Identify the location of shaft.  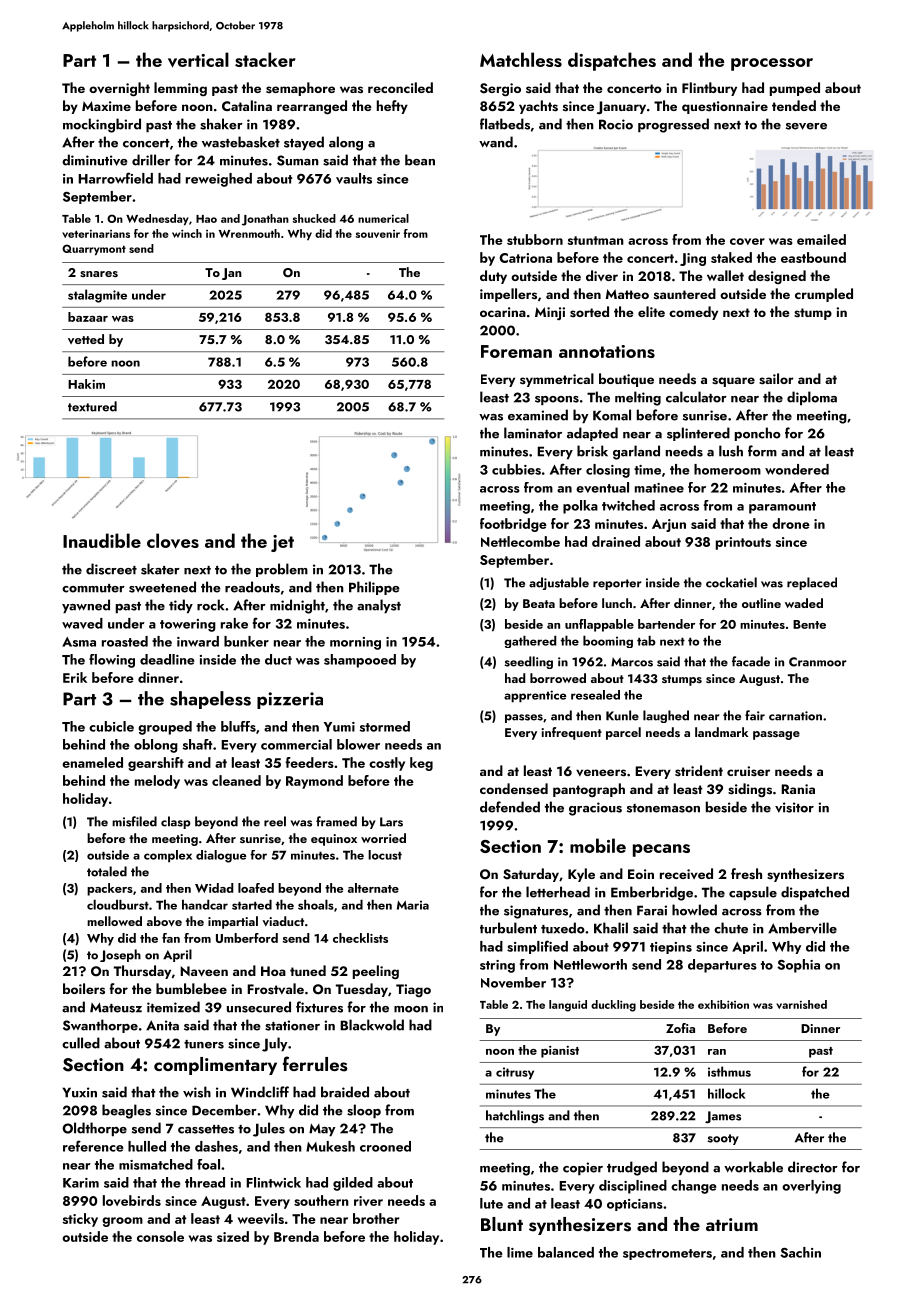
(197, 744).
